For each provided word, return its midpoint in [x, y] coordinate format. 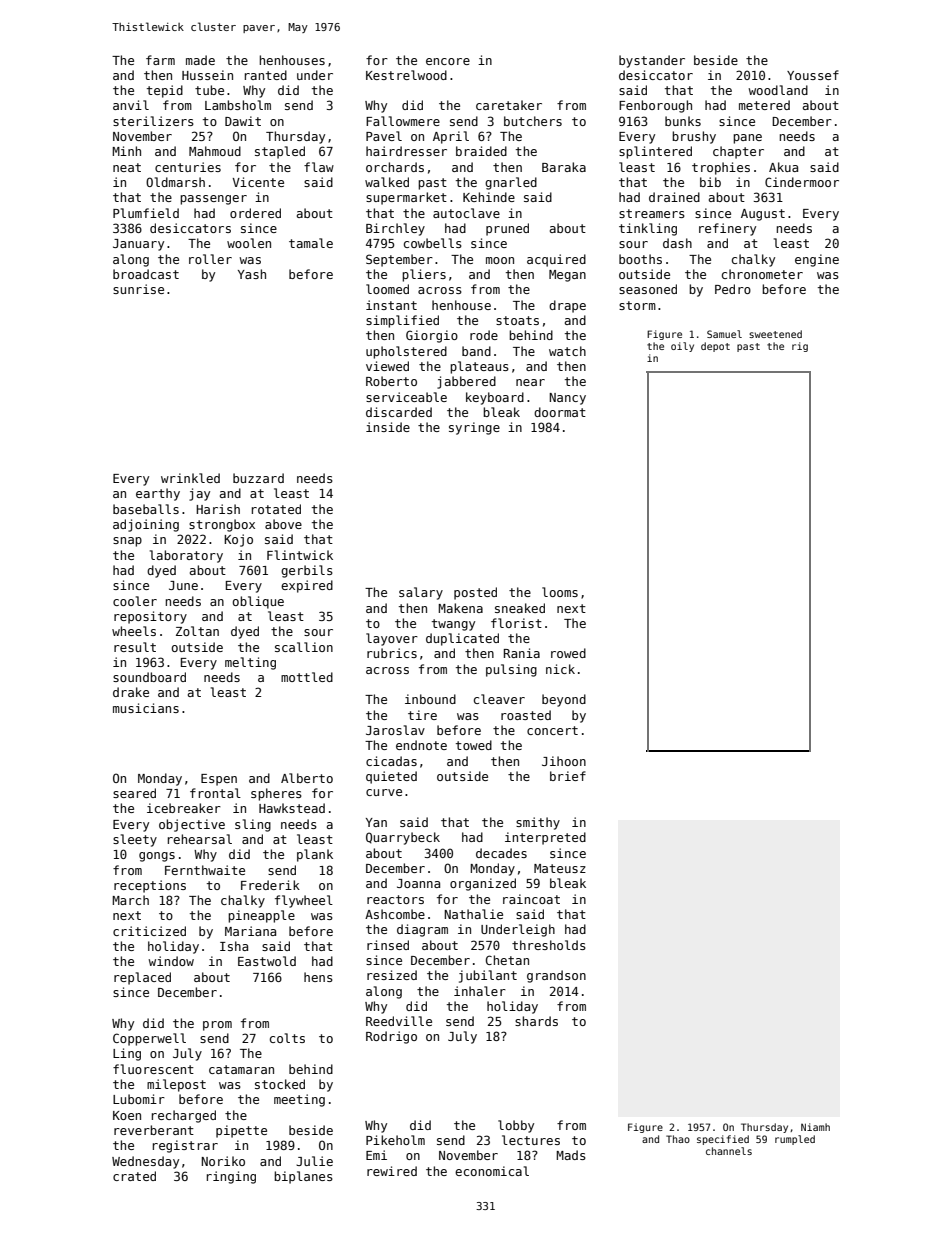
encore [448, 61]
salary [421, 593]
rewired [392, 1171]
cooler [135, 601]
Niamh [815, 1127]
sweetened [775, 334]
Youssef [813, 75]
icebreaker [184, 808]
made [200, 60]
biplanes [303, 1177]
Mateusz [560, 868]
